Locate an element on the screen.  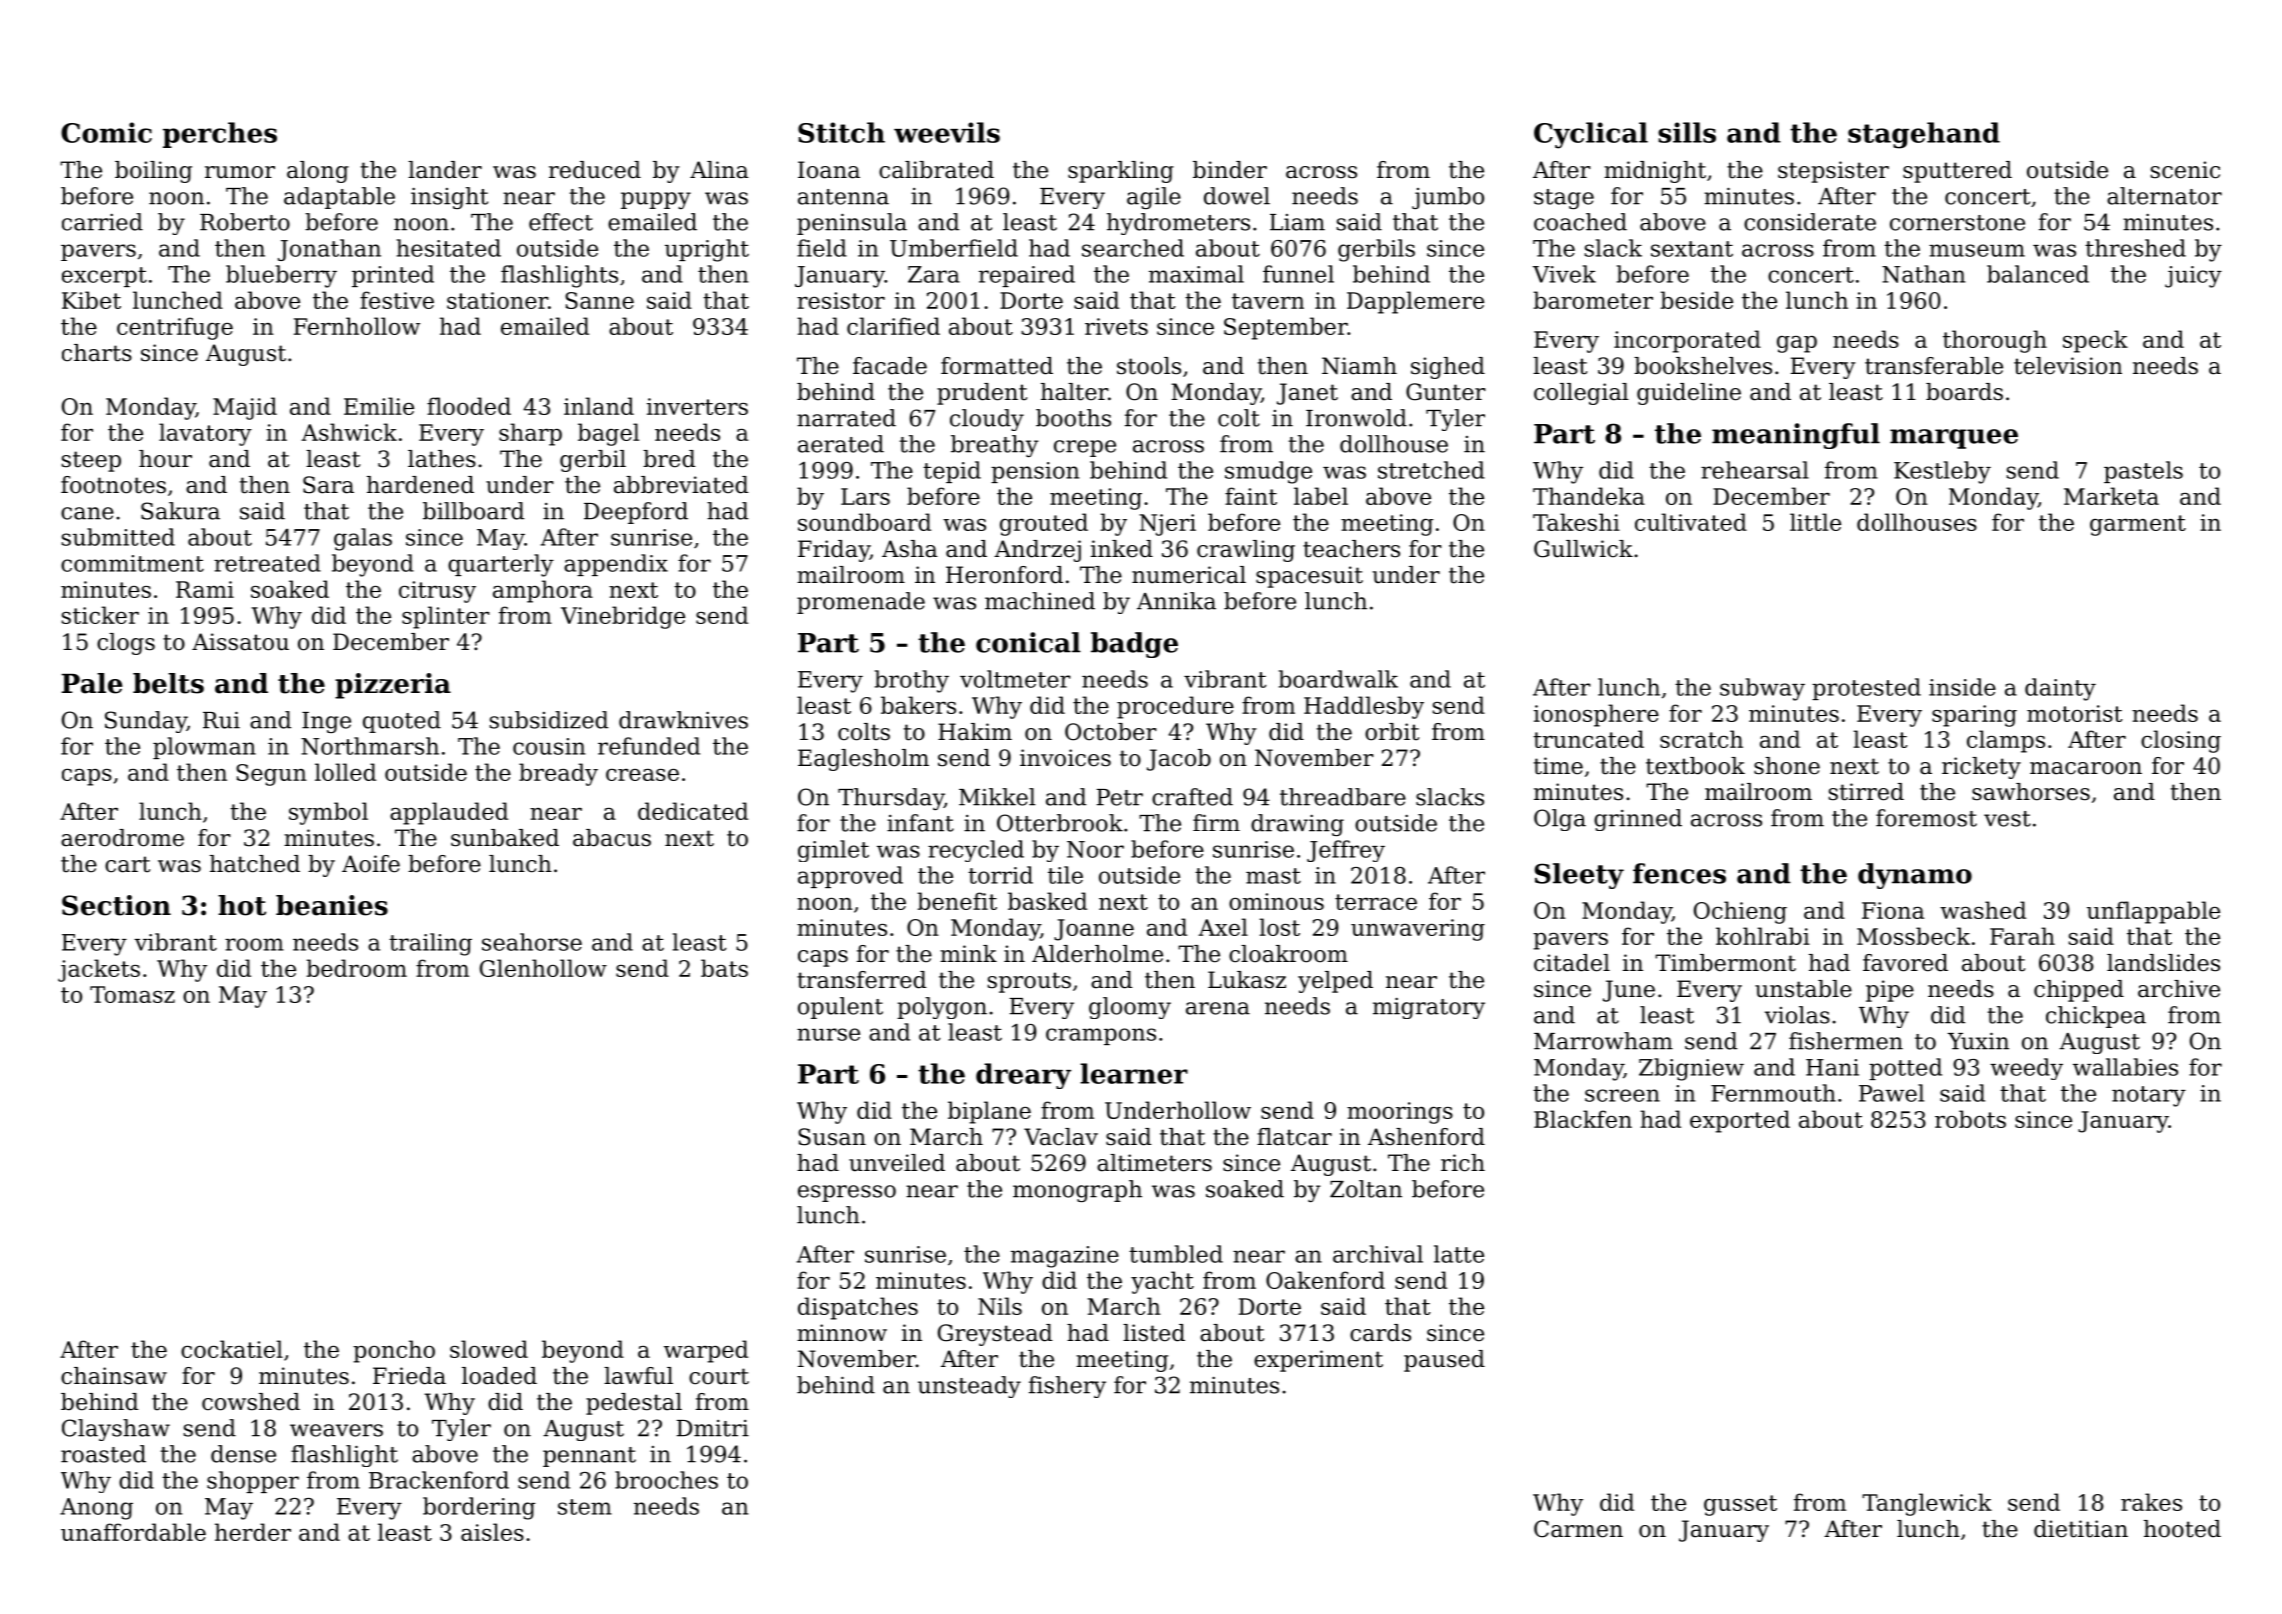
hooted is located at coordinates (2182, 1529).
